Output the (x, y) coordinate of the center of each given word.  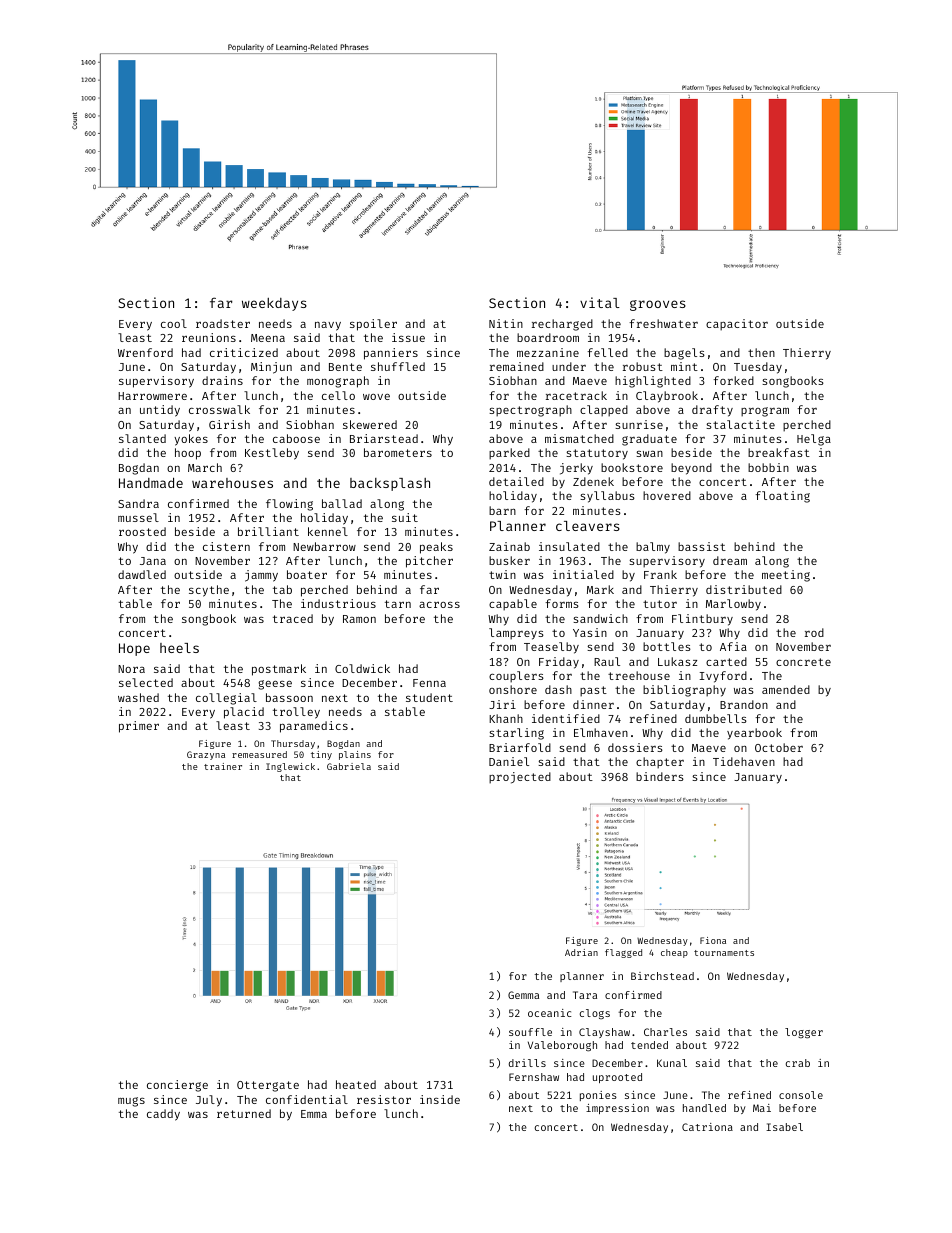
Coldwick (362, 668)
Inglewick (290, 767)
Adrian (581, 952)
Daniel (509, 761)
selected (146, 682)
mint (684, 366)
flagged (623, 953)
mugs (131, 1102)
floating (782, 497)
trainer (223, 766)
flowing (289, 505)
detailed (516, 481)
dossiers (635, 747)
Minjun (271, 368)
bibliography (684, 691)
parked (509, 454)
